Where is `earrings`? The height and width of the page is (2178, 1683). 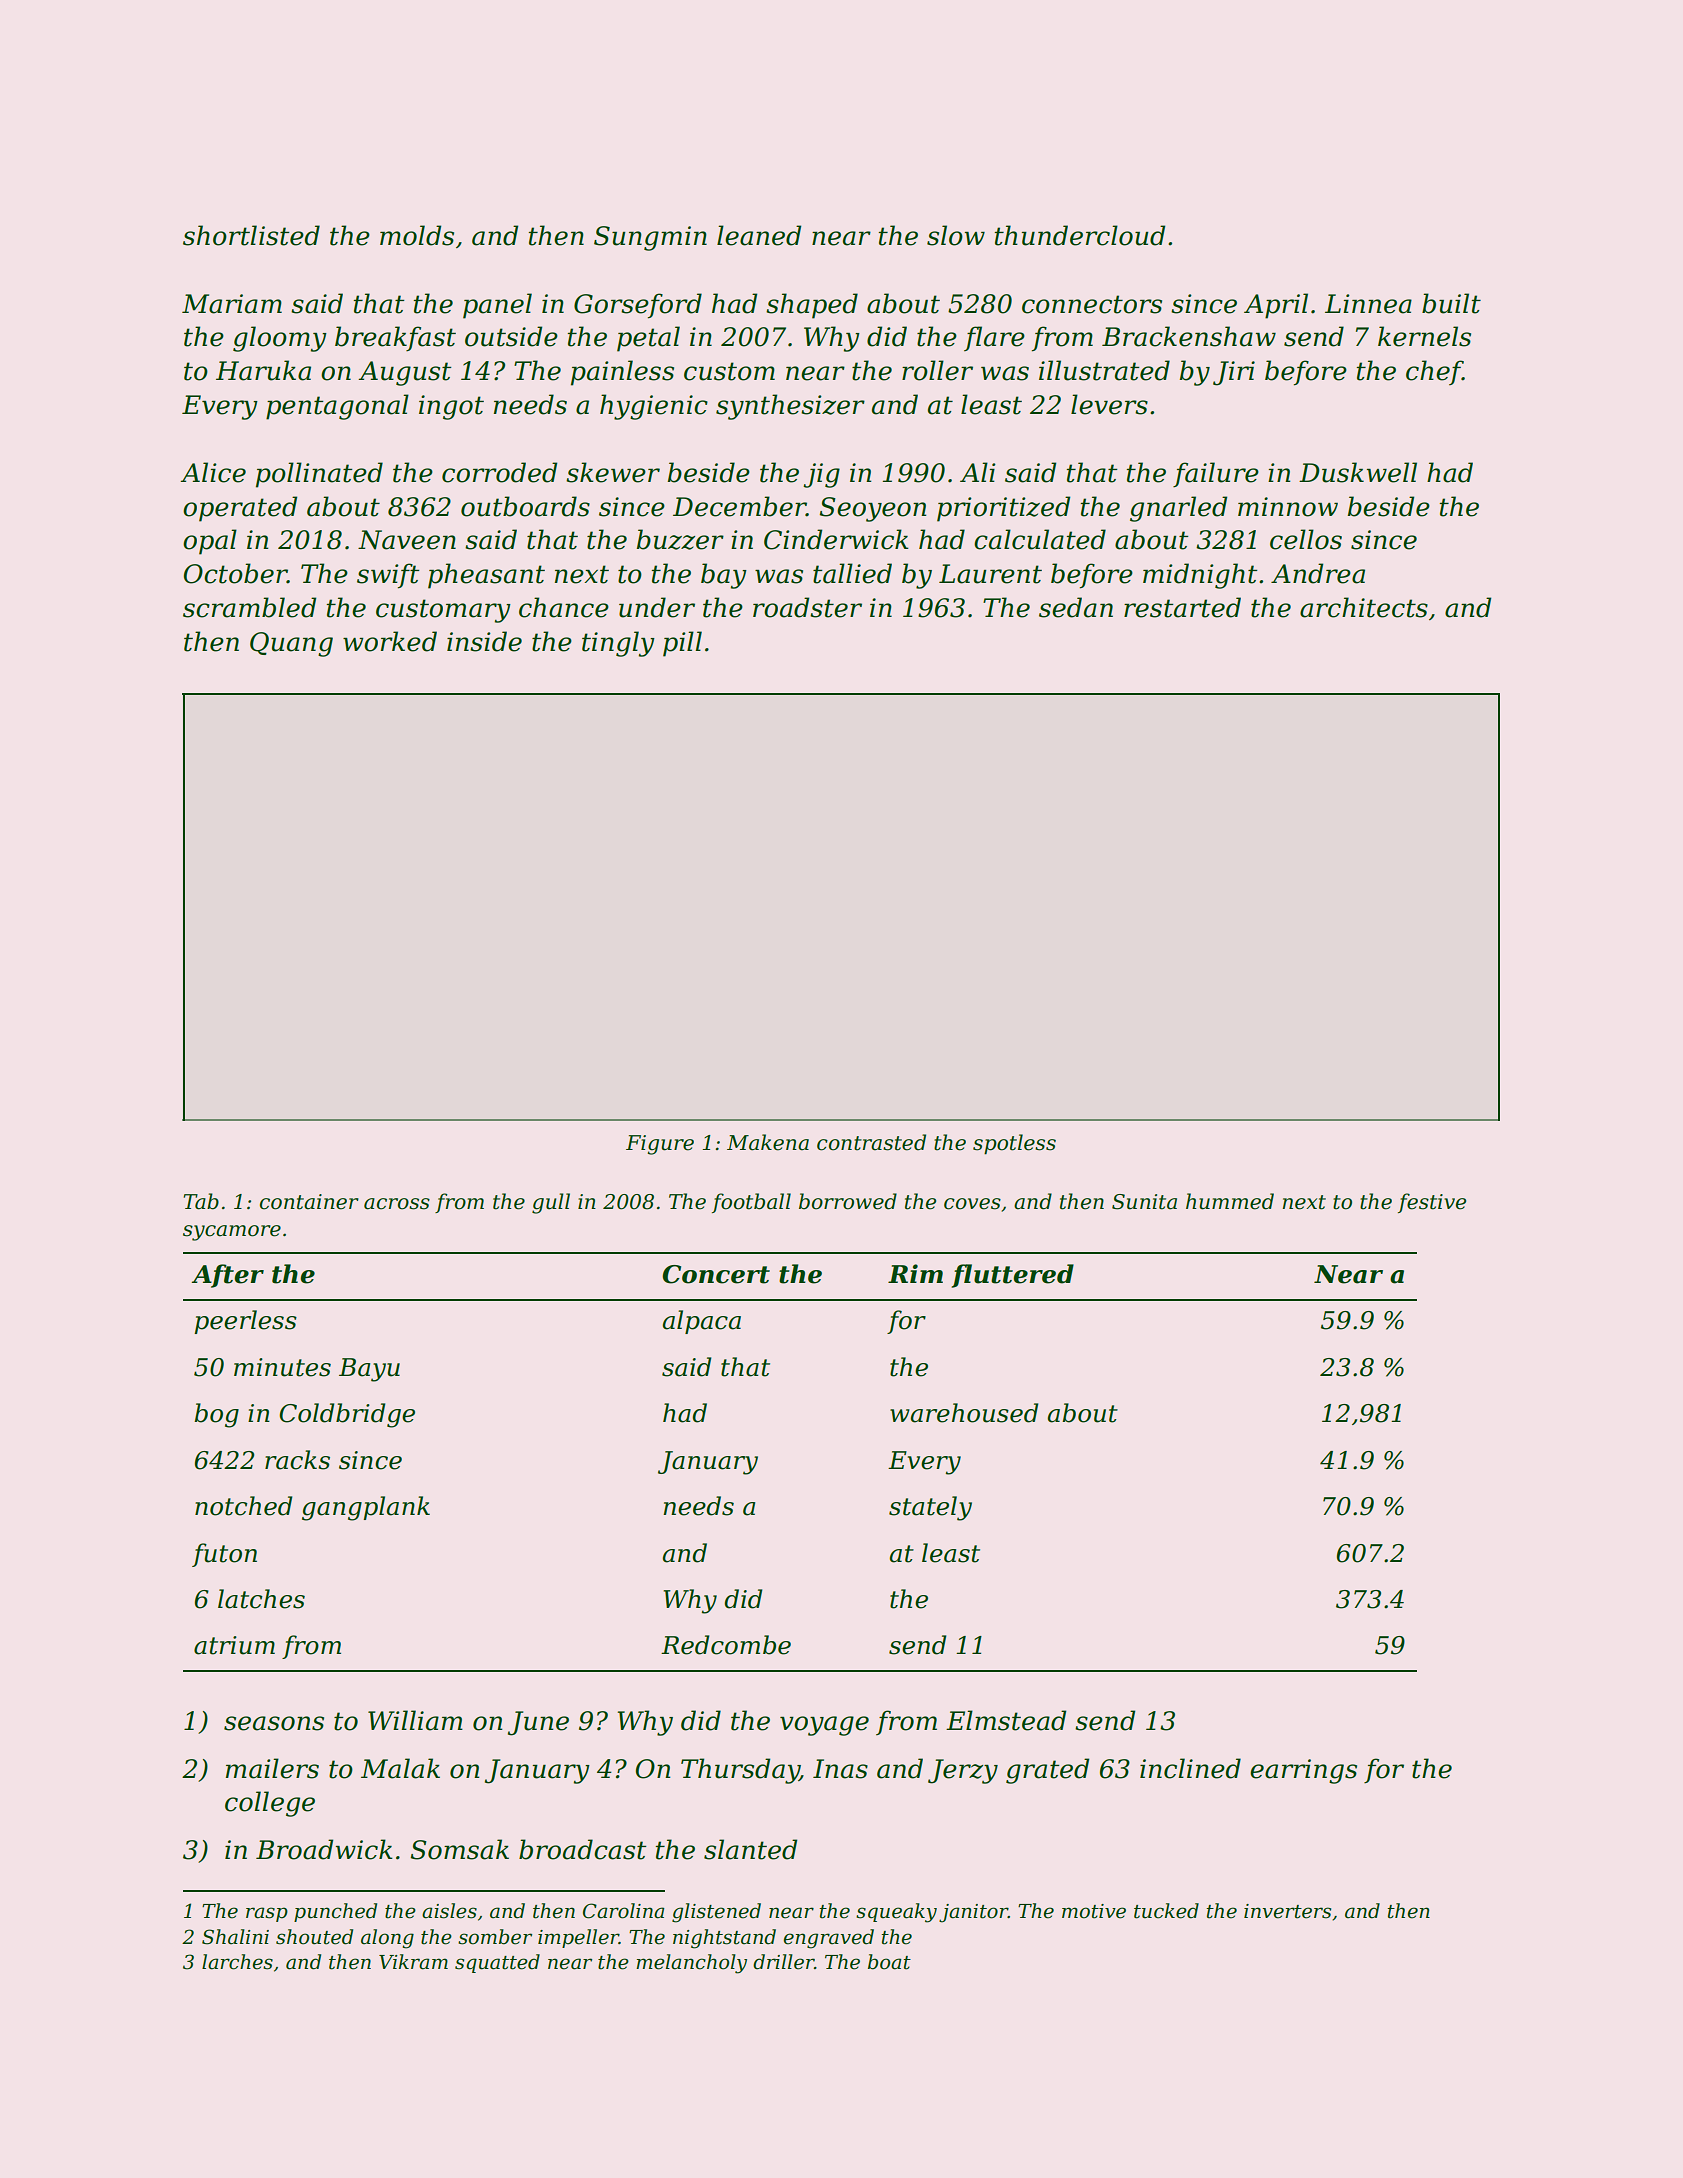
earrings is located at coordinates (1303, 1771).
